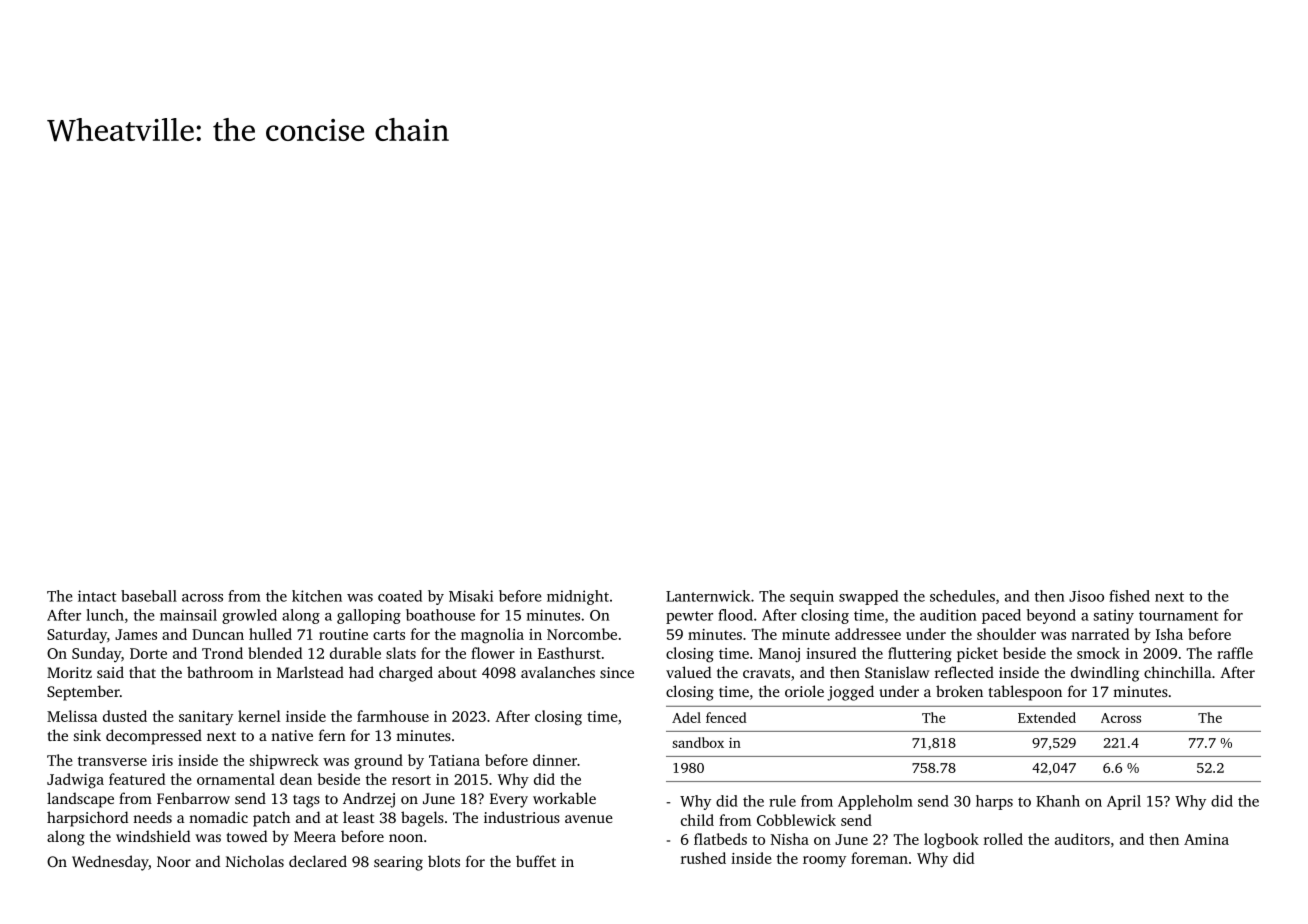 The width and height of the page is (1308, 924). I want to click on searing, so click(398, 863).
